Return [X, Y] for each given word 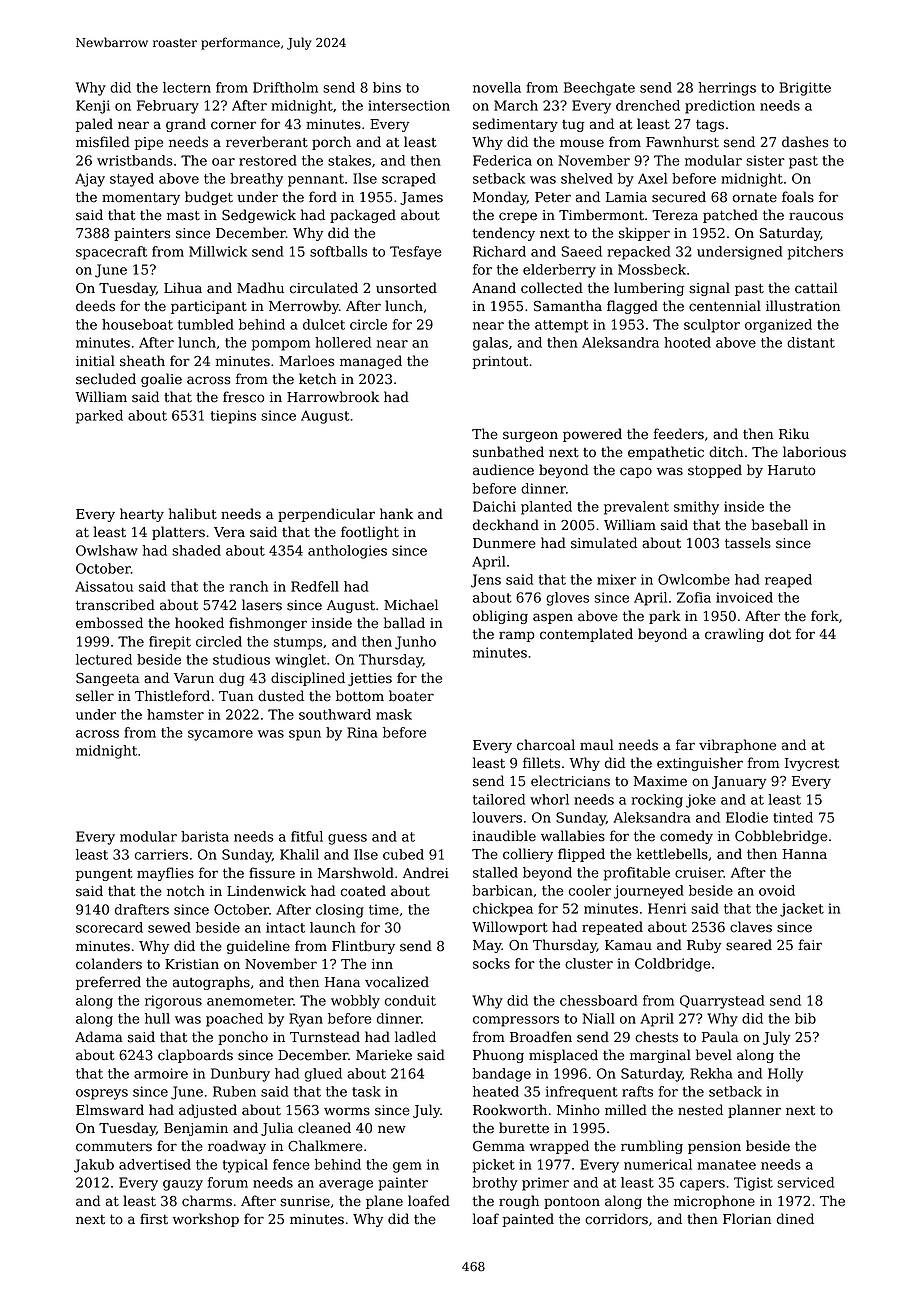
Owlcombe [694, 579]
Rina [362, 732]
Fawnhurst [682, 142]
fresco [244, 397]
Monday [500, 198]
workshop [206, 1220]
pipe [149, 143]
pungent [104, 875]
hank [396, 514]
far [685, 745]
